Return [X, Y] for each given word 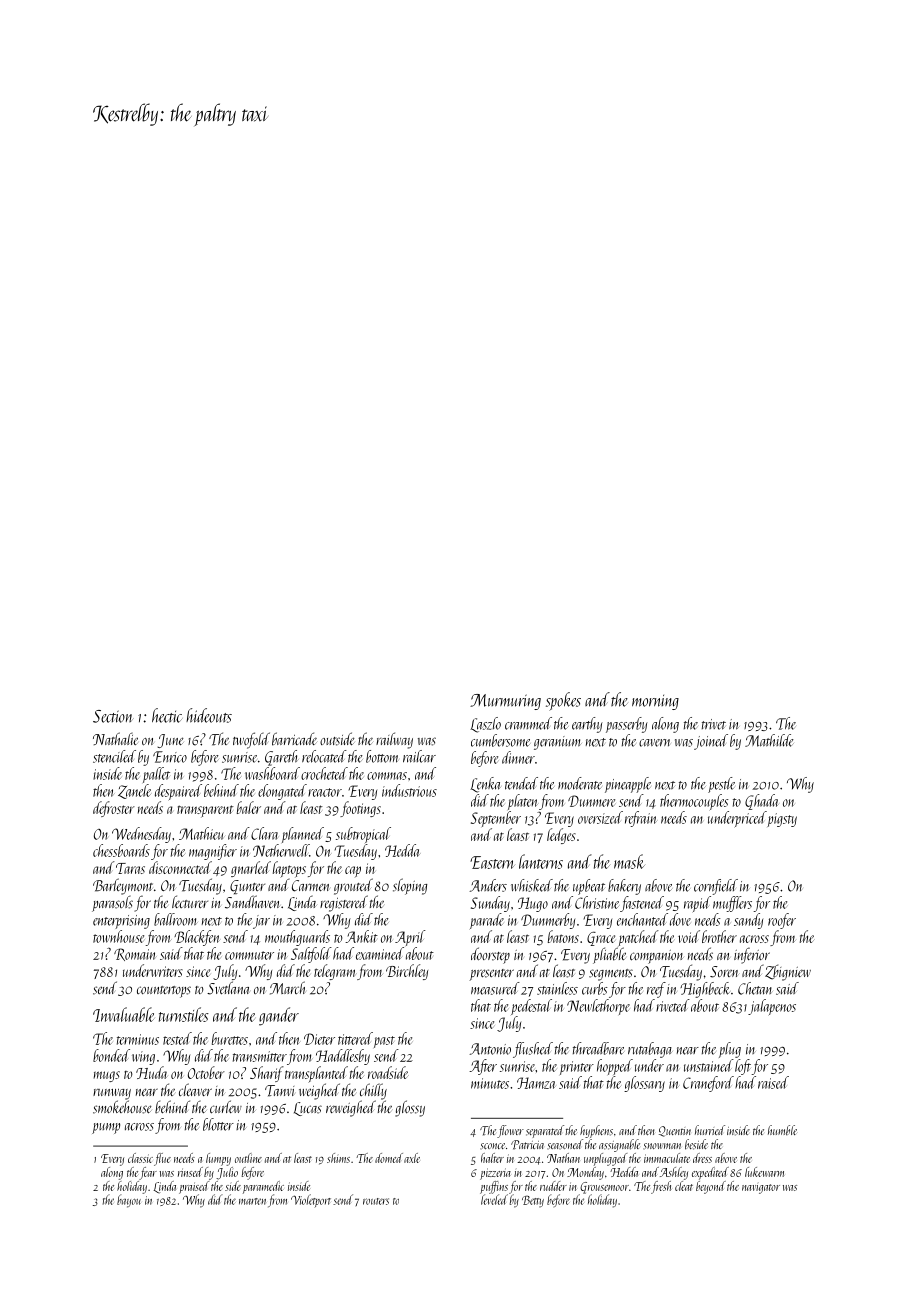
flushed [533, 1050]
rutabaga [650, 1050]
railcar [419, 756]
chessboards [121, 850]
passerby [627, 725]
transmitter [260, 1056]
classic [140, 1158]
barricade [294, 739]
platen [523, 802]
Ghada [762, 802]
